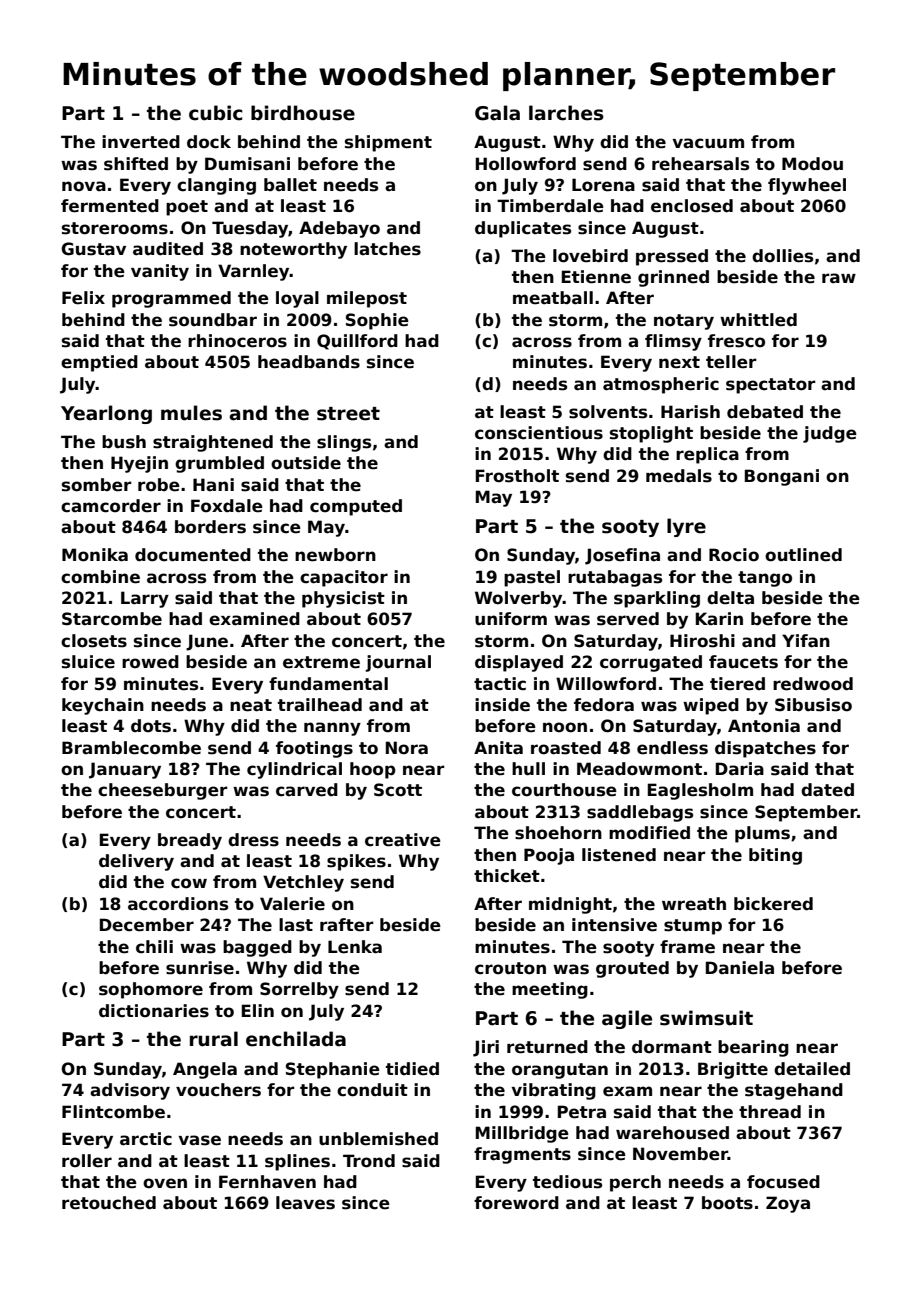 The height and width of the document is (1308, 924). I want to click on spikes, so click(356, 862).
